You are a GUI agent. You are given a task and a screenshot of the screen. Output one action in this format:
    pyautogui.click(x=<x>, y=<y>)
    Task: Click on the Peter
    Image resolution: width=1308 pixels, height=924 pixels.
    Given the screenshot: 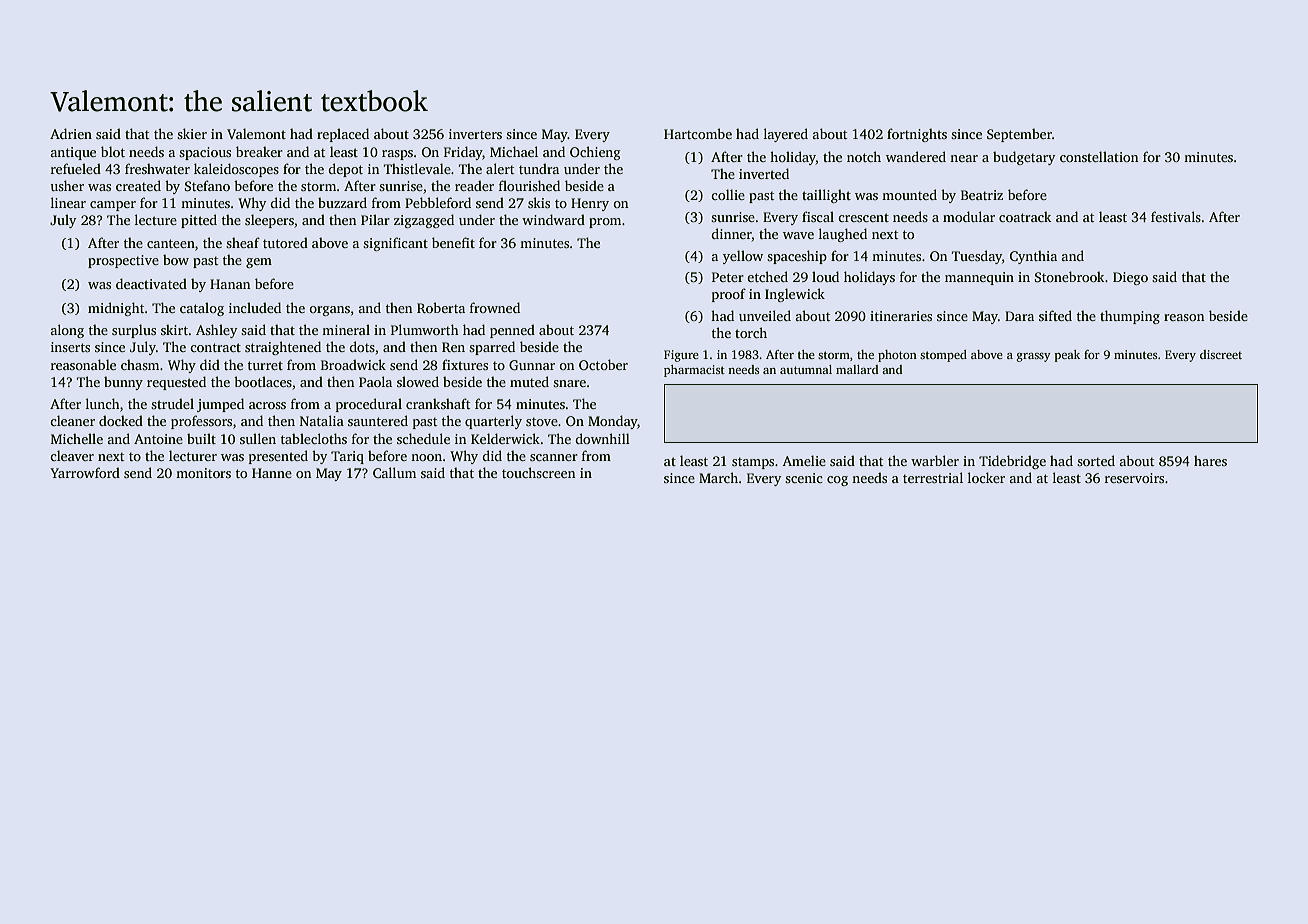 What is the action you would take?
    pyautogui.click(x=728, y=277)
